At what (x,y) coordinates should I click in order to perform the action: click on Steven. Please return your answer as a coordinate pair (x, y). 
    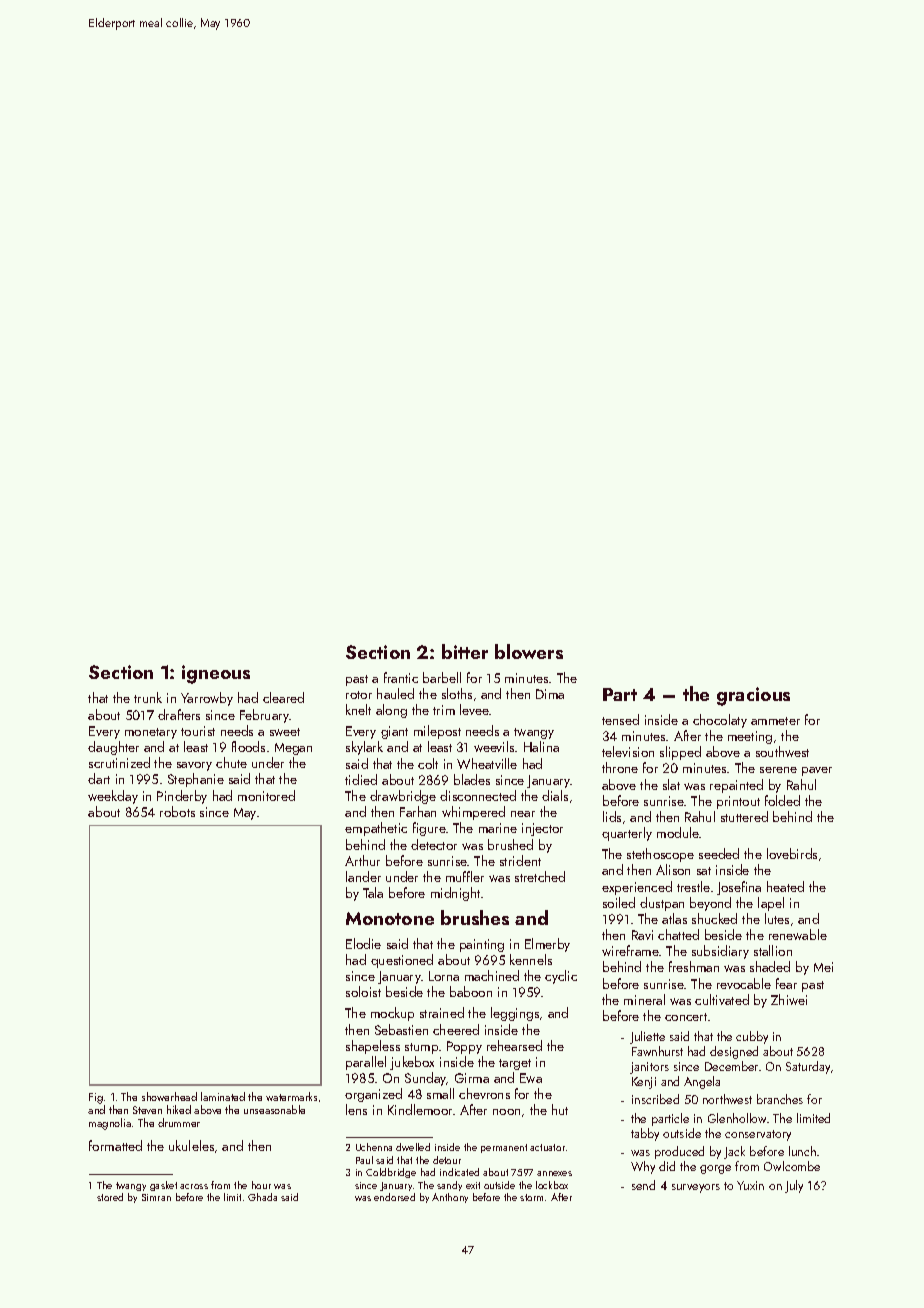
    Looking at the image, I should click on (147, 1110).
